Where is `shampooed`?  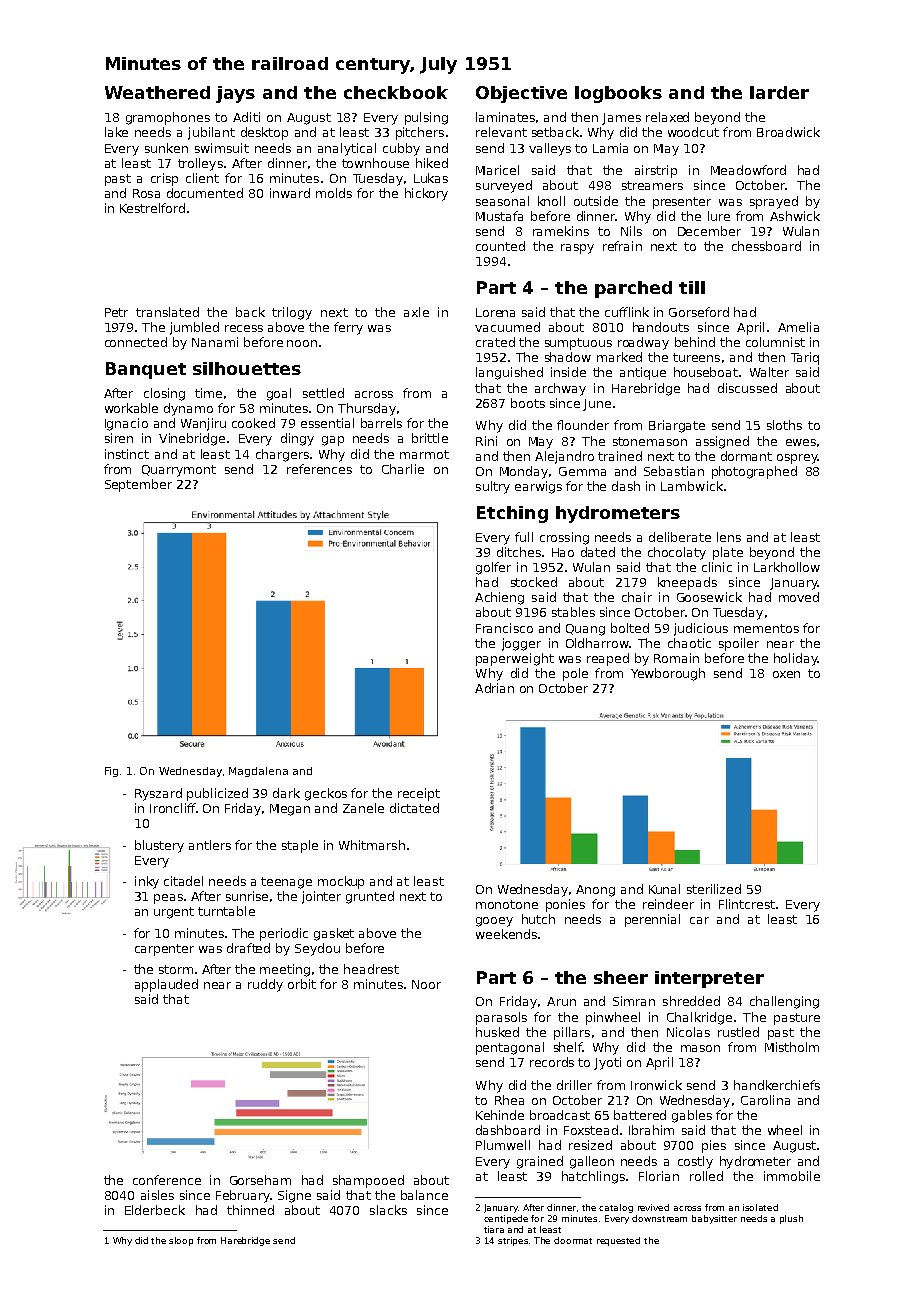
shampooed is located at coordinates (368, 1181).
